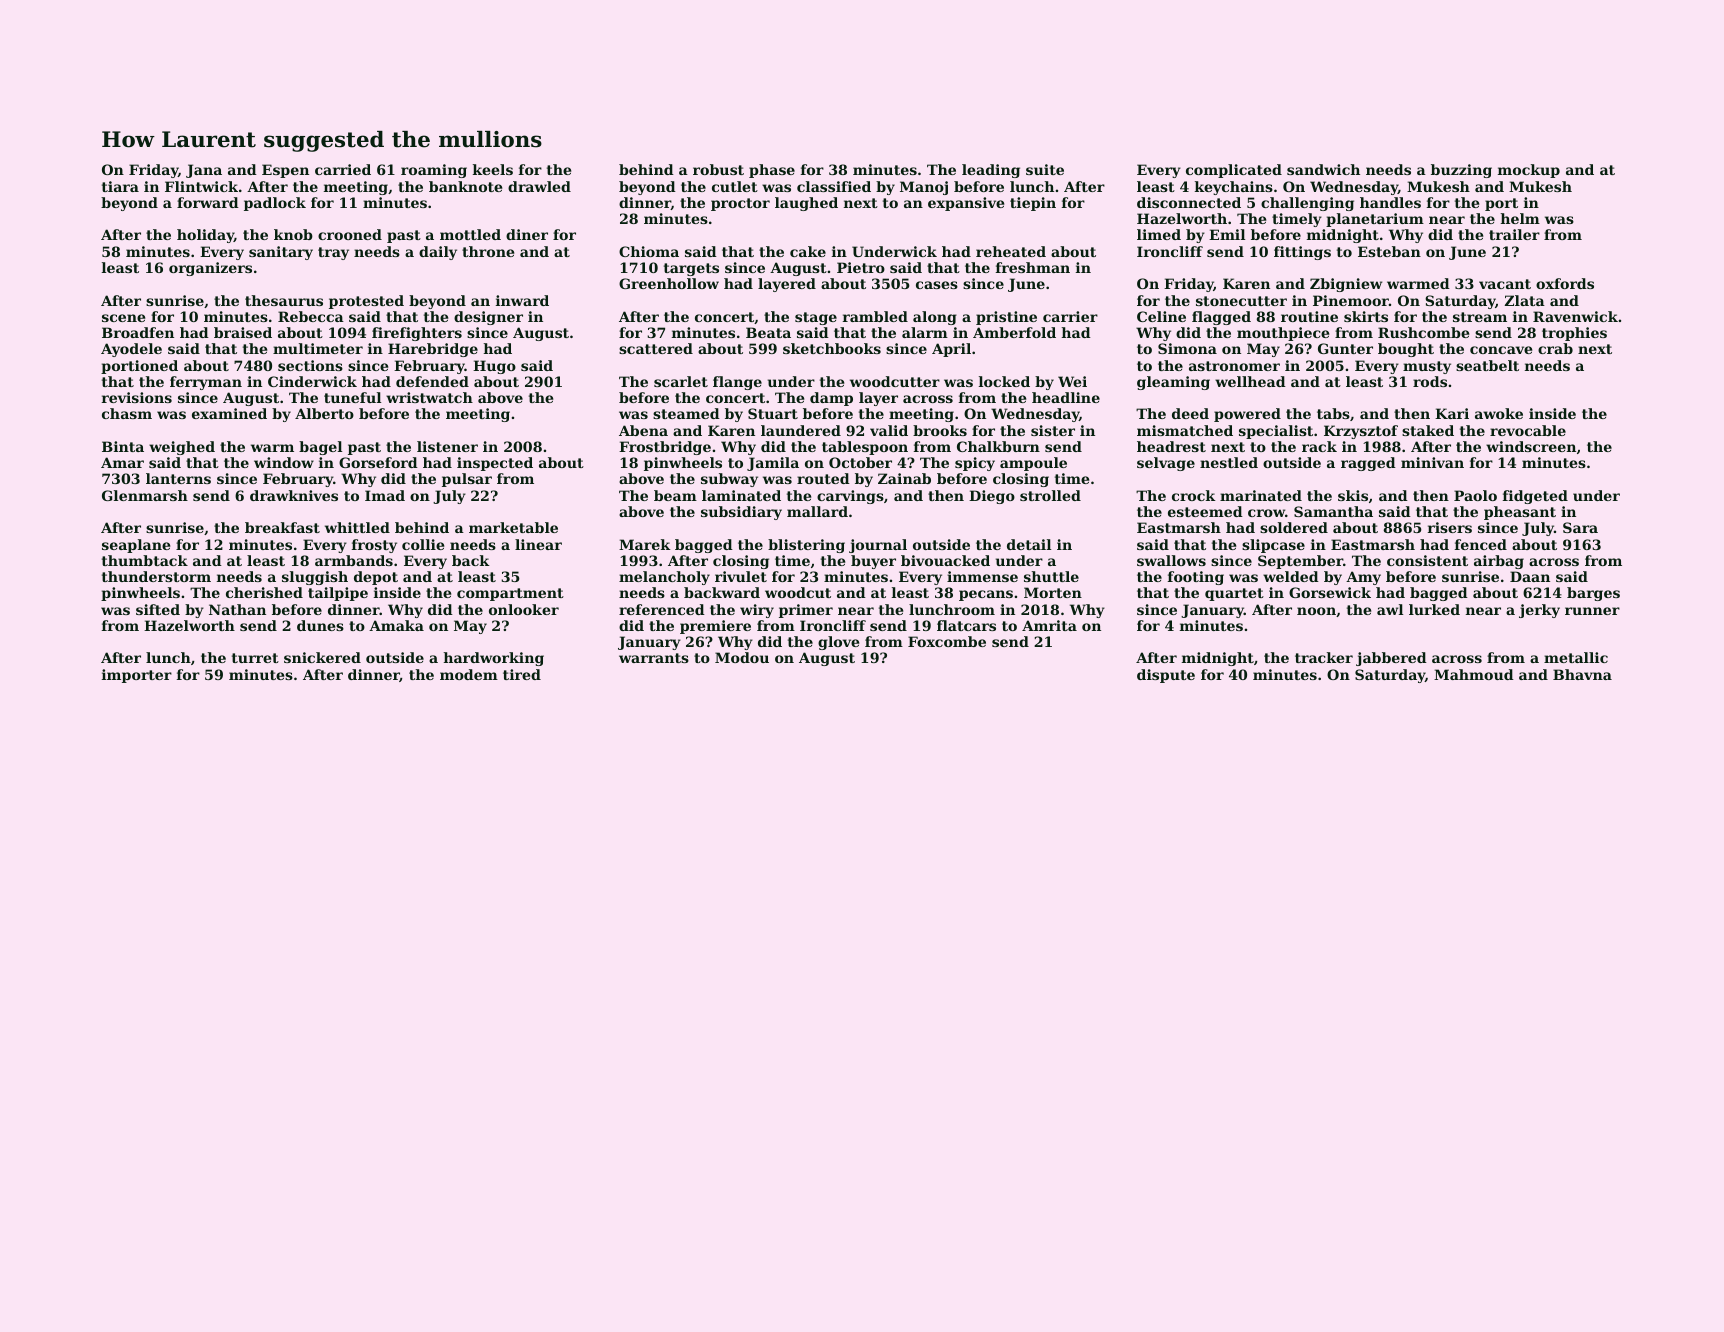  Describe the element at coordinates (322, 657) in the document. I see `snickered` at that location.
